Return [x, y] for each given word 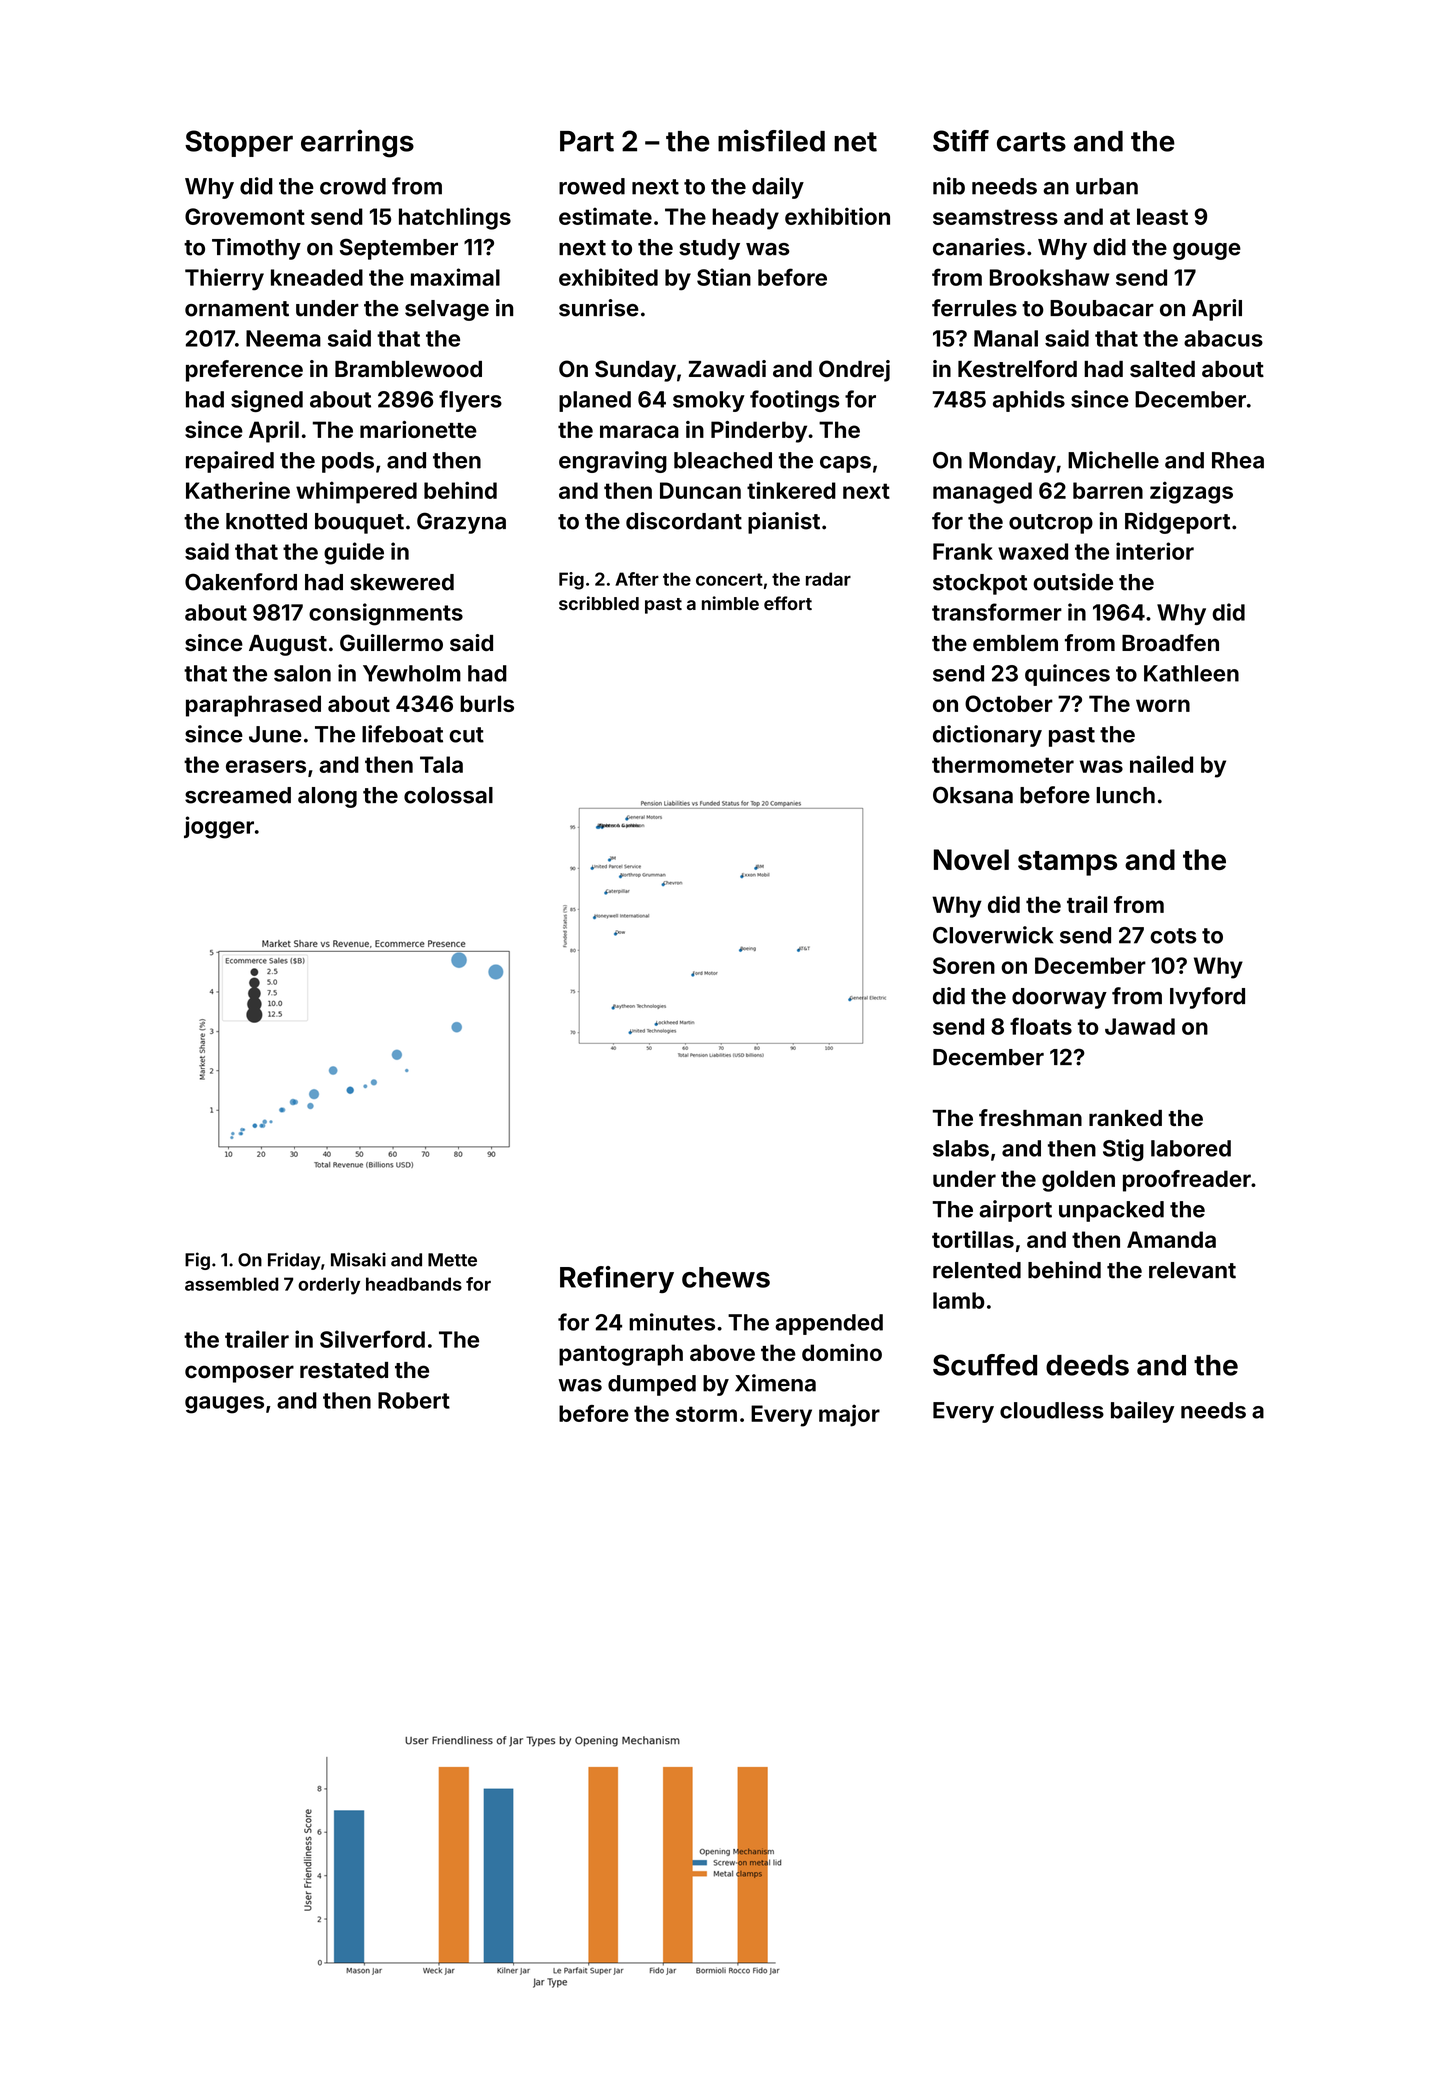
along [327, 797]
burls [487, 703]
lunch [1125, 795]
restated [344, 1370]
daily [778, 188]
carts [1031, 142]
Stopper [239, 143]
